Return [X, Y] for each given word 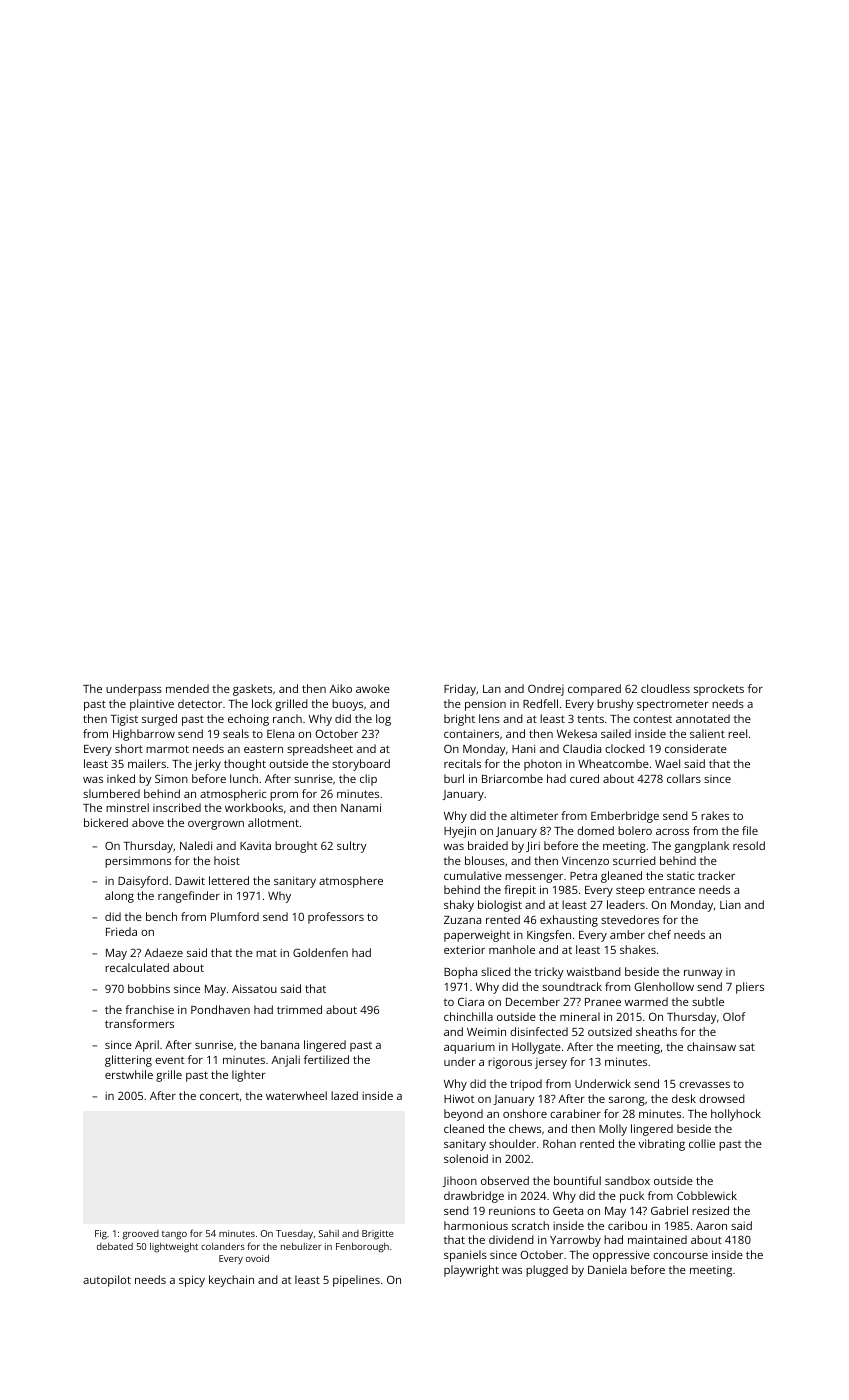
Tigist [124, 720]
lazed [344, 1095]
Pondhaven [220, 1009]
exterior [464, 949]
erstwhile [129, 1074]
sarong [627, 1101]
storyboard [361, 765]
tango [174, 1235]
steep [630, 892]
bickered [106, 822]
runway [703, 974]
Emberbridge [625, 817]
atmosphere [351, 882]
